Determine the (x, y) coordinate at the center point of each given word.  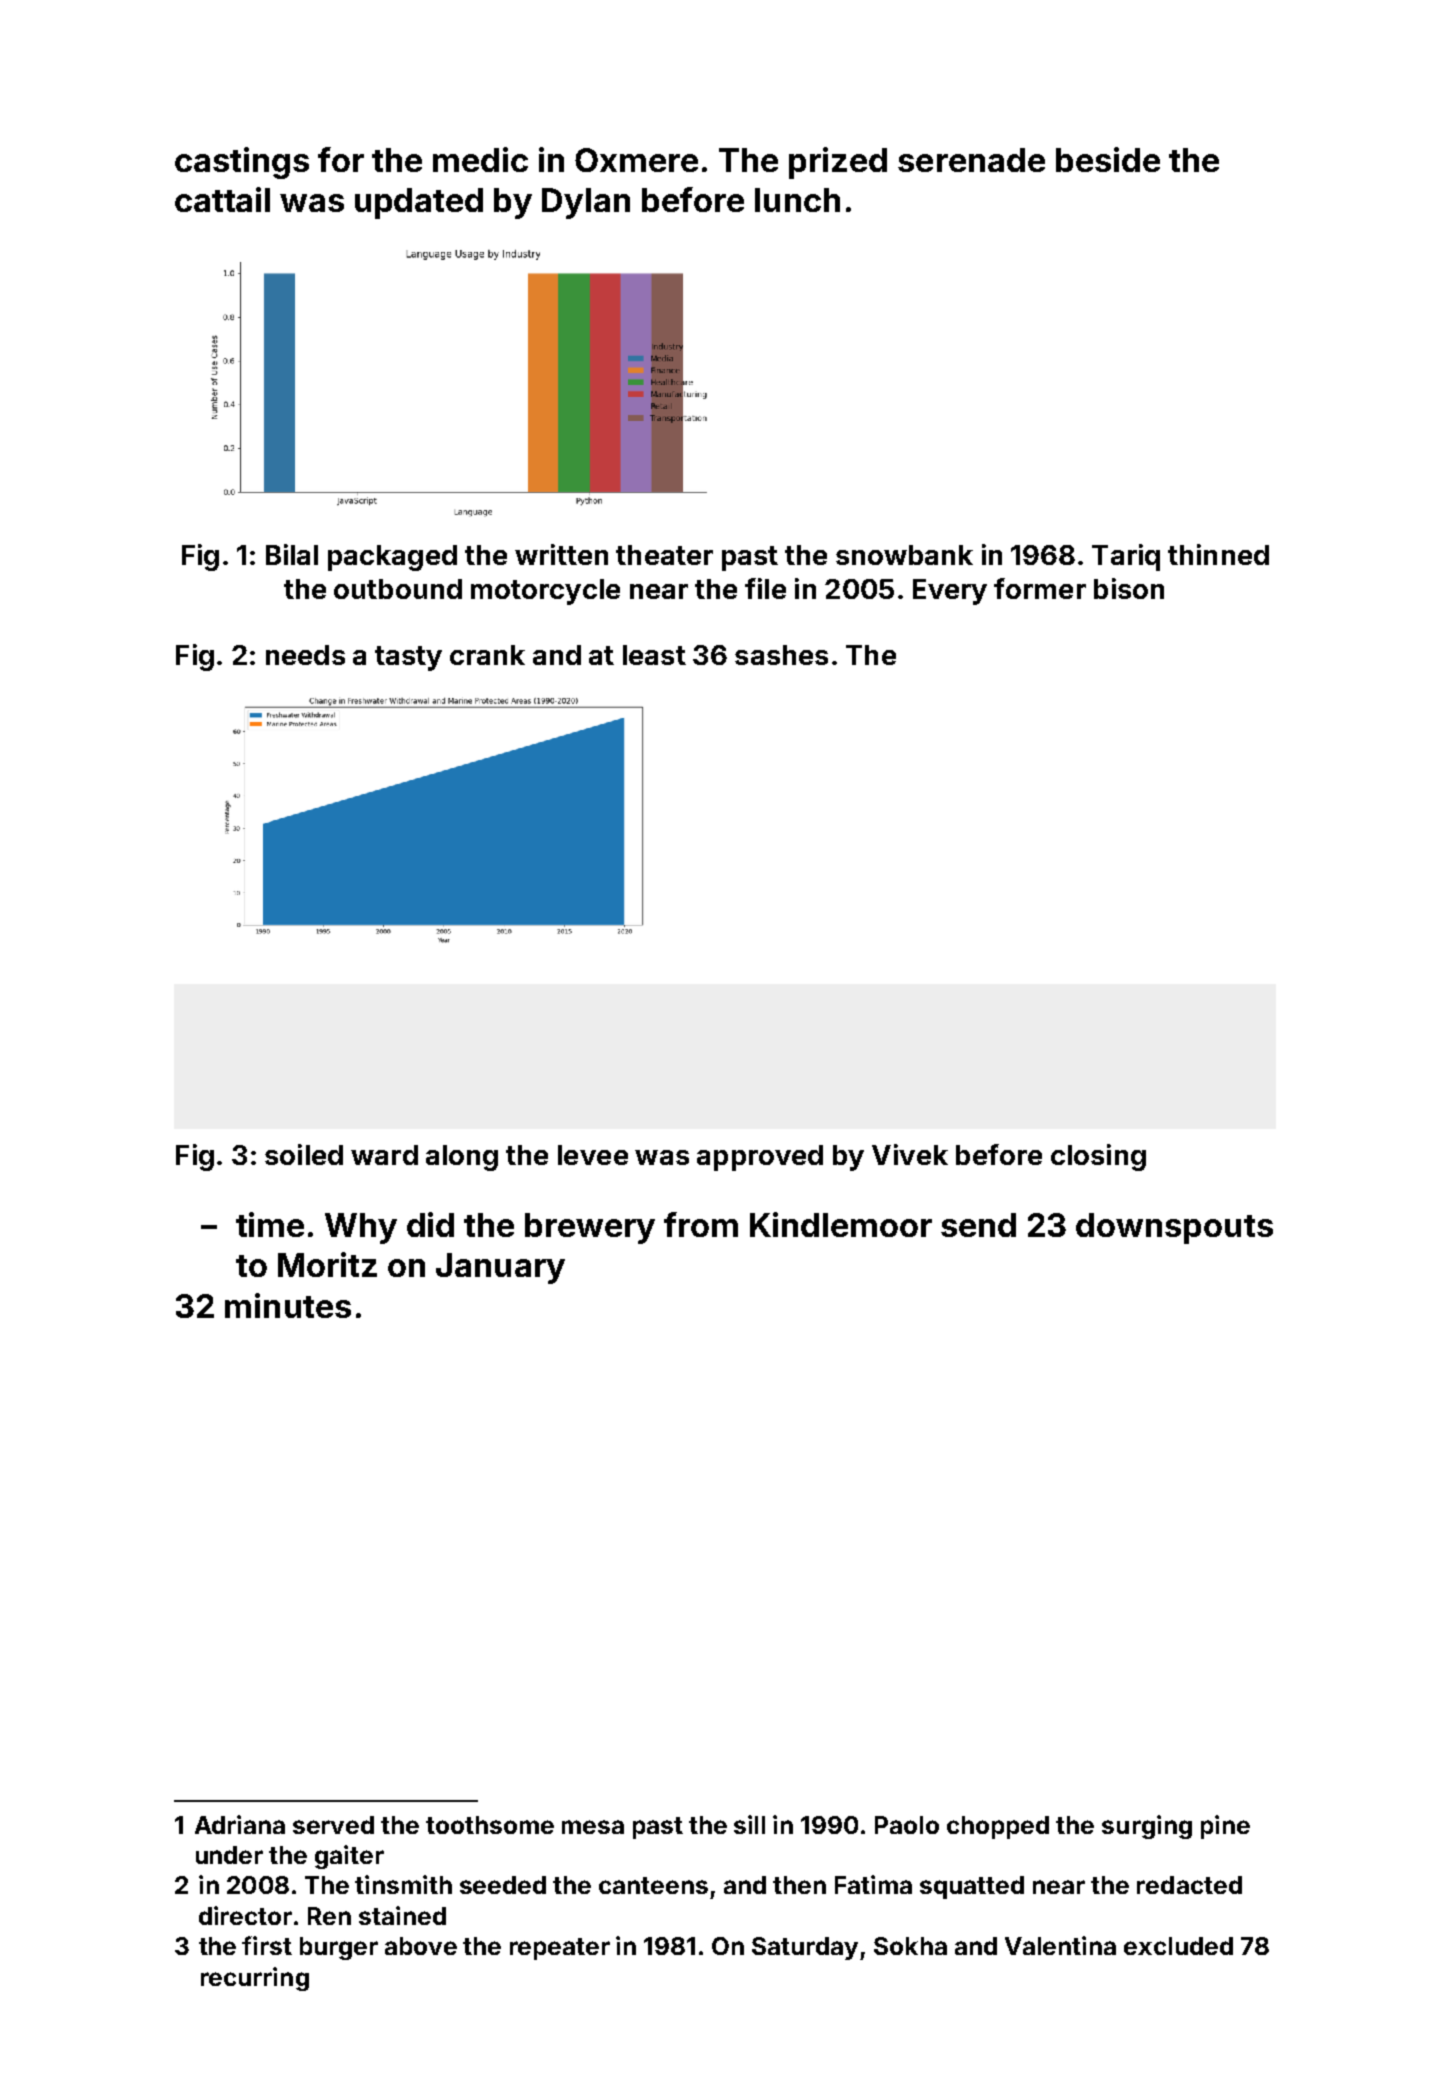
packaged (392, 558)
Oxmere (636, 160)
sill (749, 1824)
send (978, 1225)
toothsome (490, 1825)
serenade (971, 160)
